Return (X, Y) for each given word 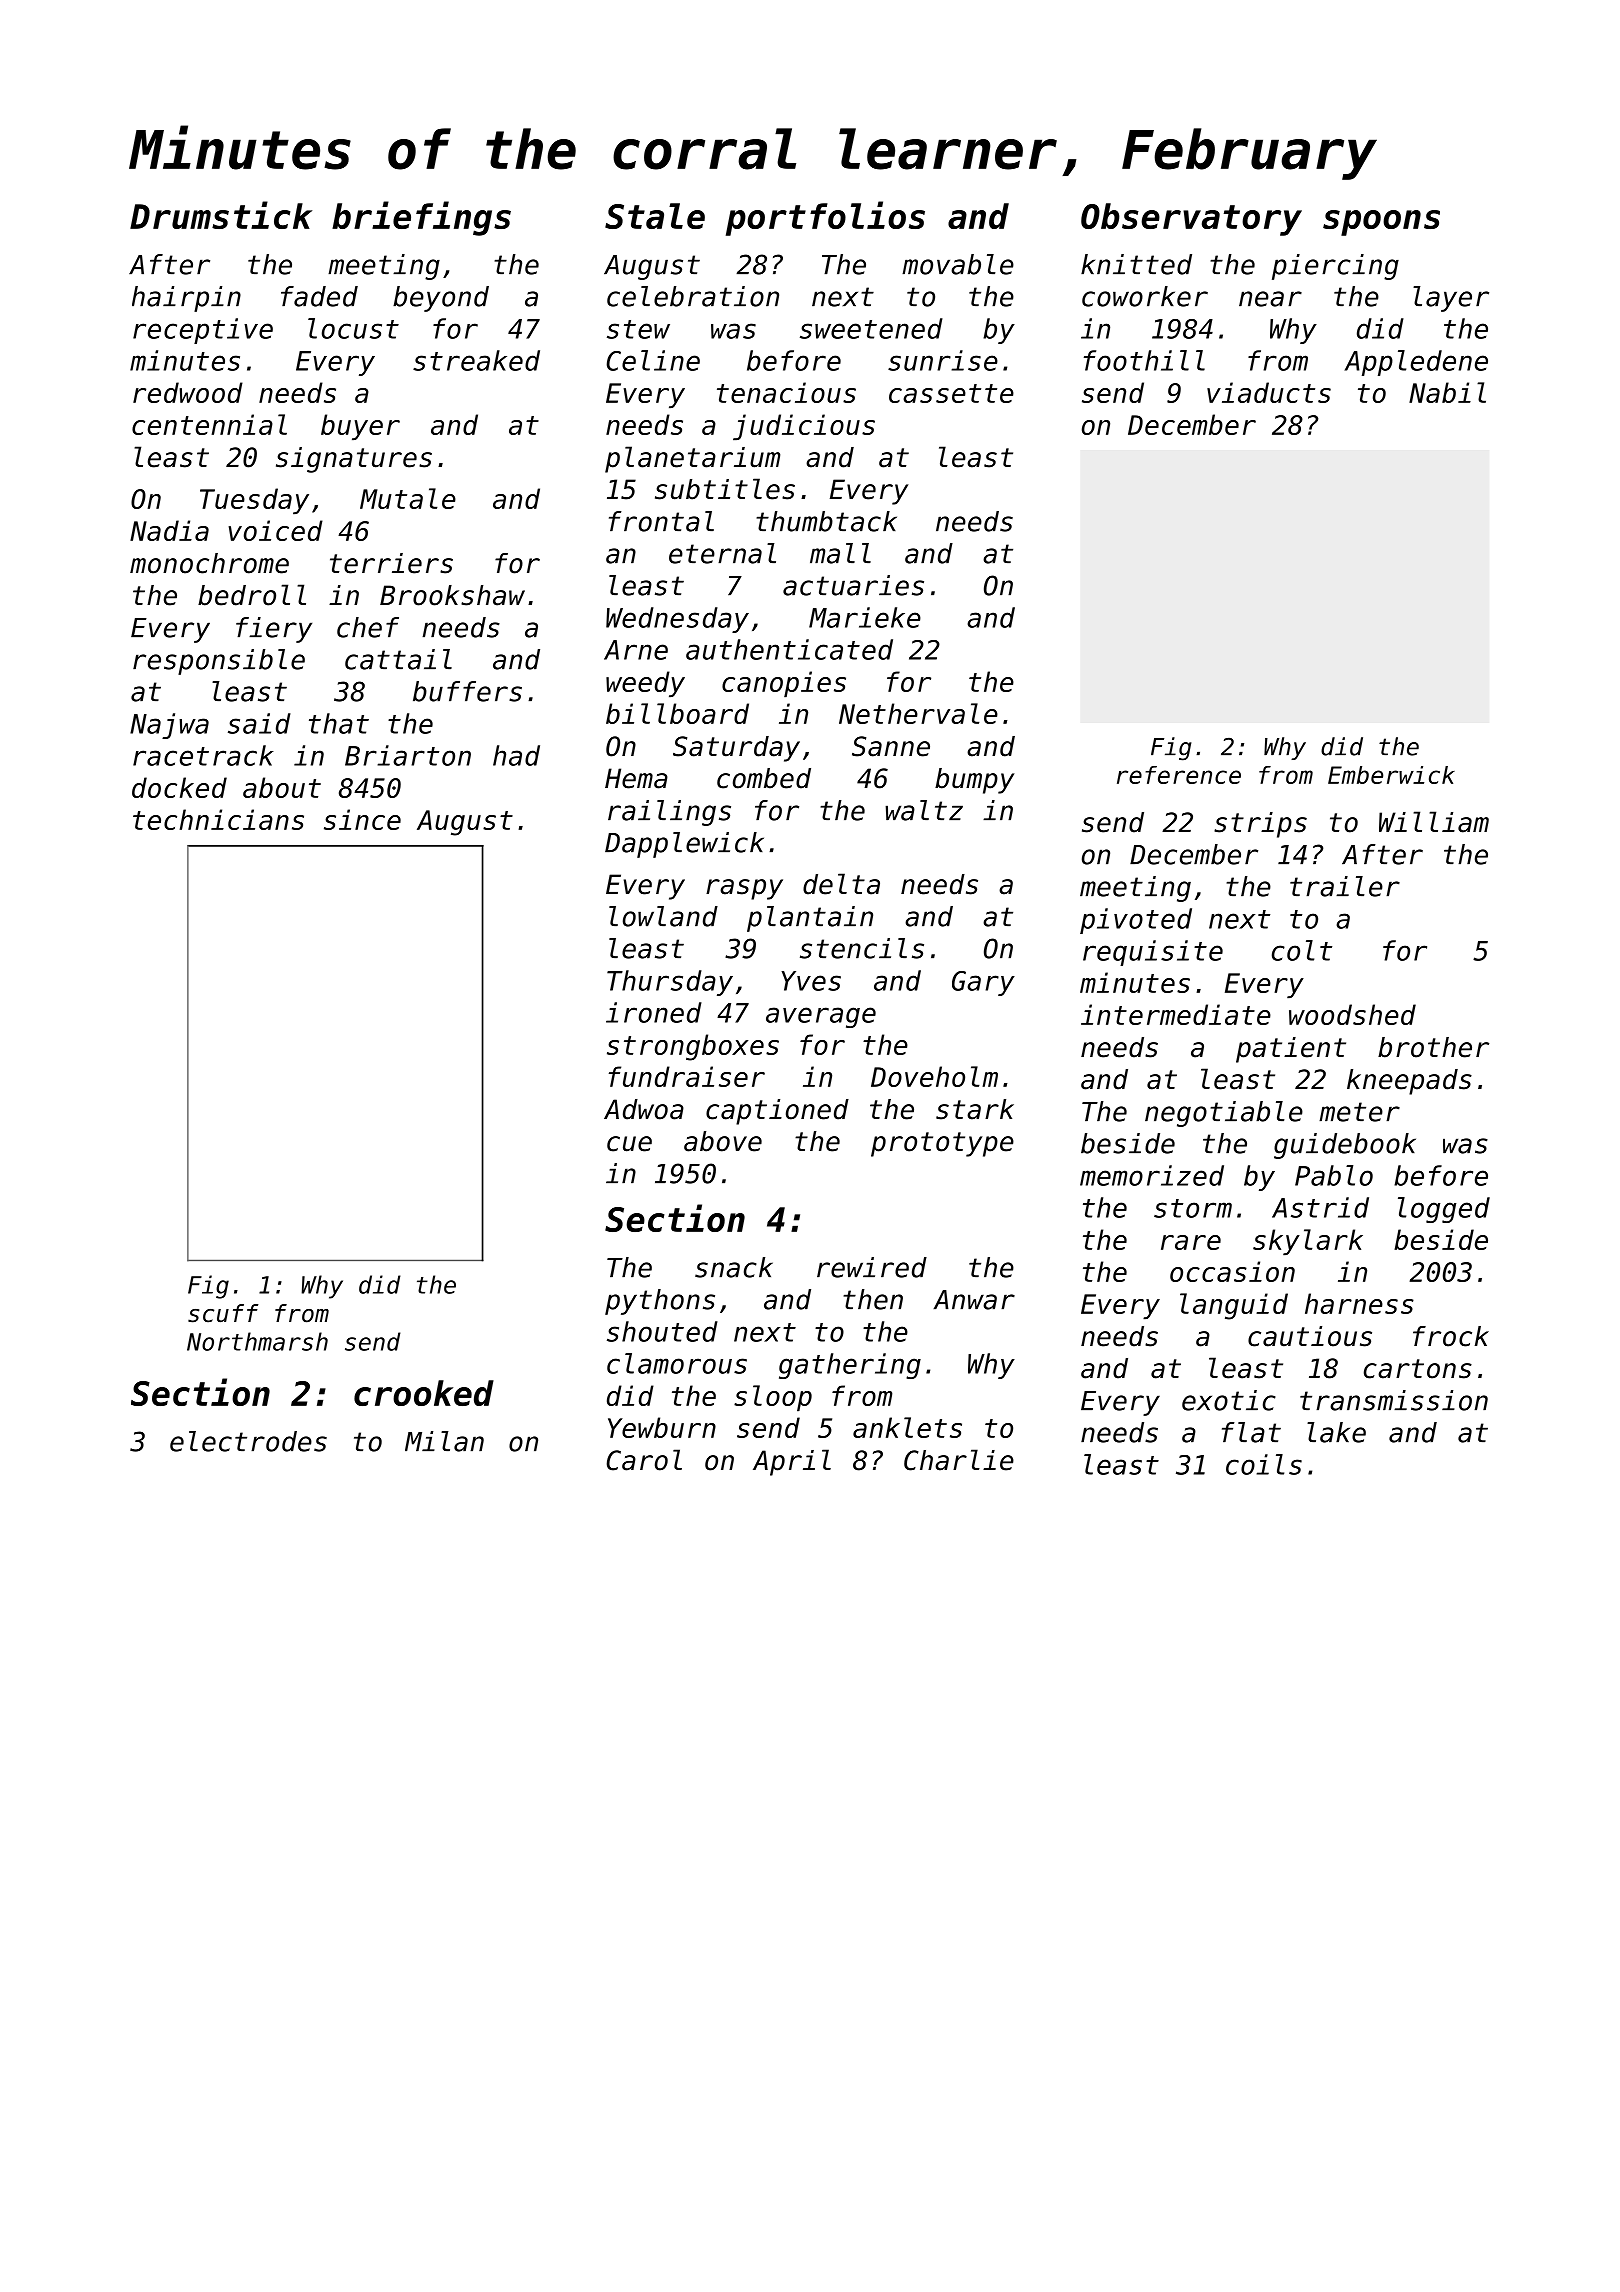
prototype (942, 1144)
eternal (722, 553)
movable (958, 264)
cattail (398, 659)
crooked (424, 1393)
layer (1451, 299)
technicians (218, 819)
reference (1179, 775)
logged (1444, 1210)
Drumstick (221, 215)
